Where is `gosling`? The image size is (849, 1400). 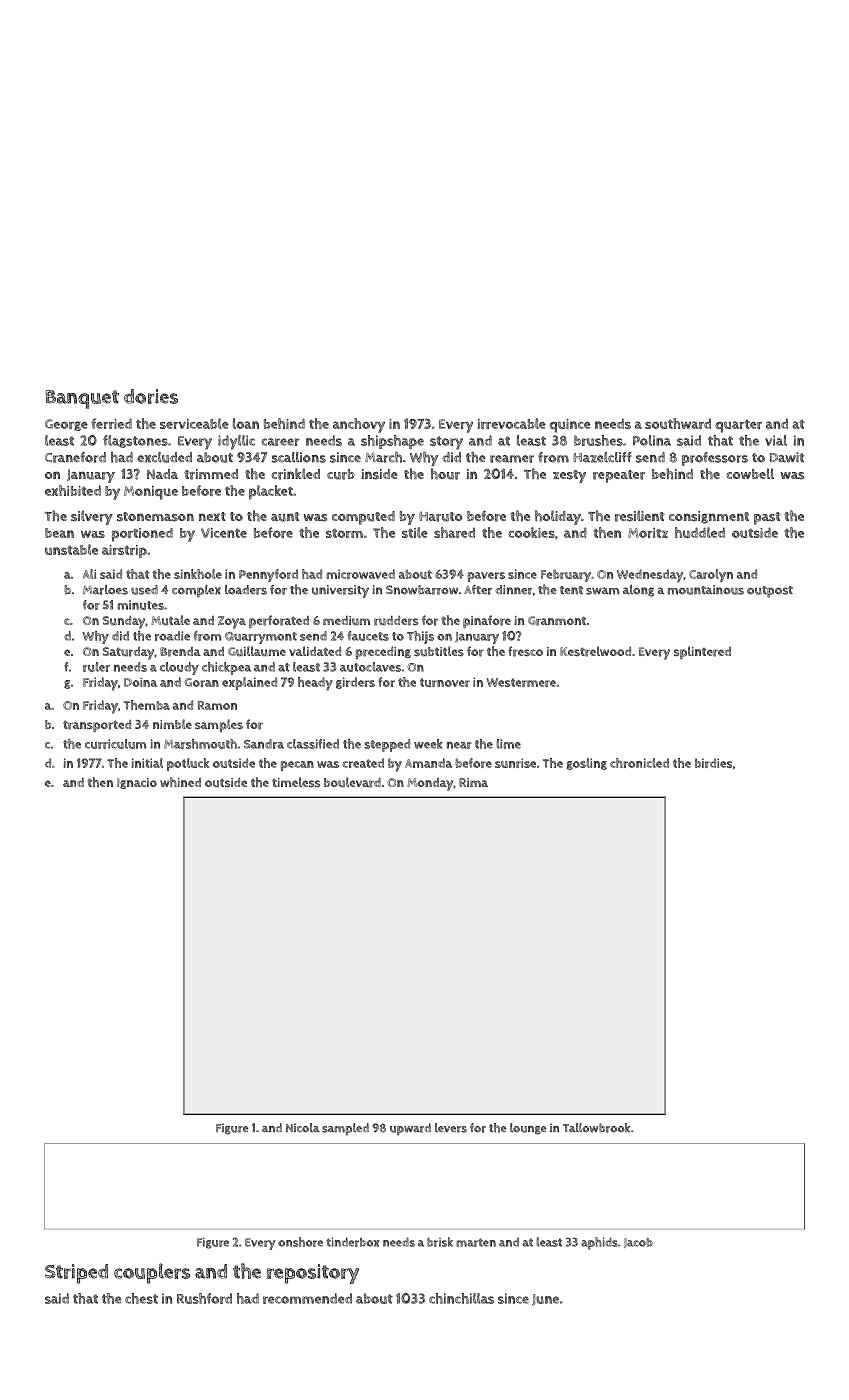 gosling is located at coordinates (587, 764).
